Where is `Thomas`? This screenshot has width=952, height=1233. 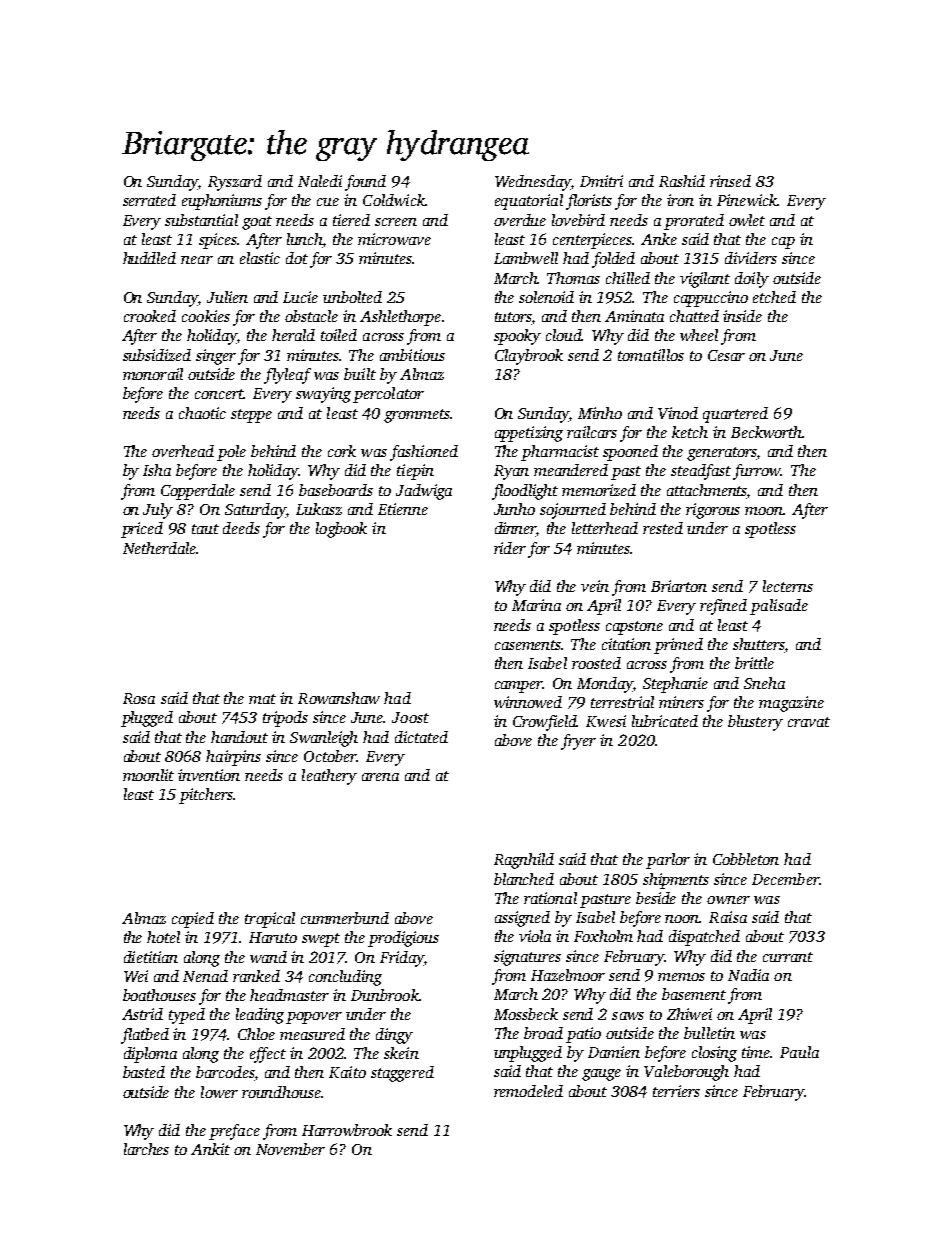 Thomas is located at coordinates (573, 278).
